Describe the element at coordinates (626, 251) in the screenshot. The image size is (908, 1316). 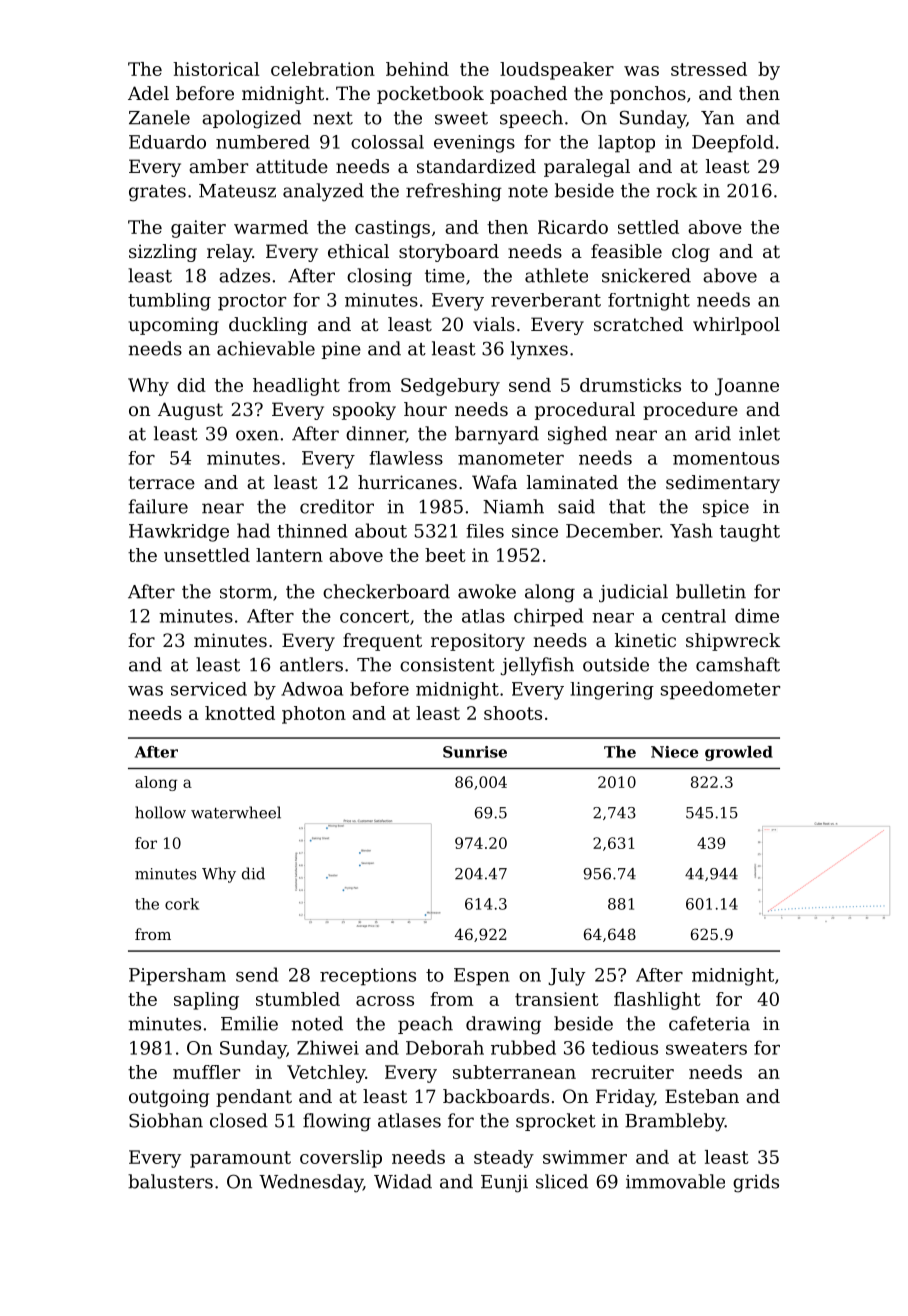
I see `feasible` at that location.
